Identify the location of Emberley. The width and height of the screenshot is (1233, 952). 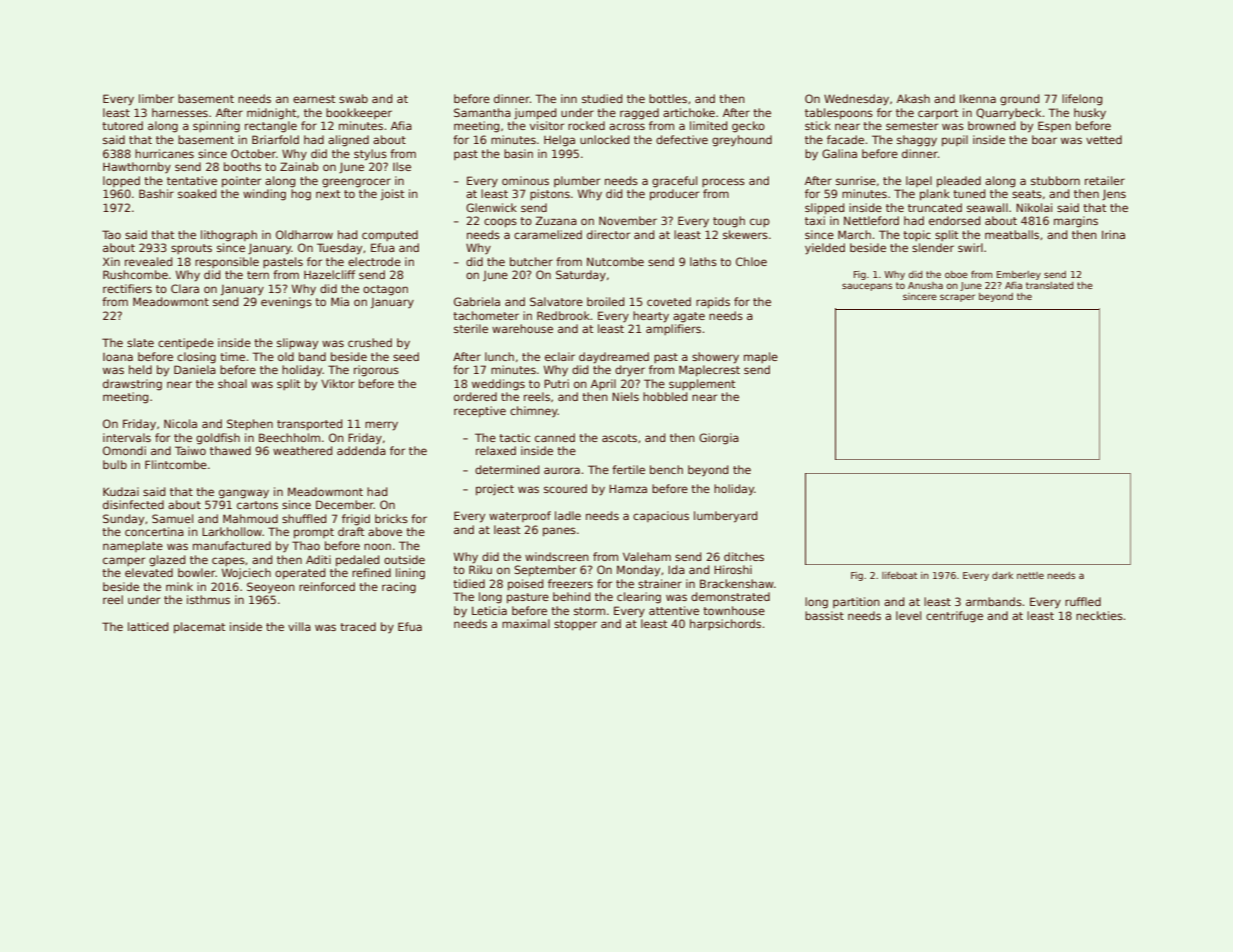
(1019, 275).
